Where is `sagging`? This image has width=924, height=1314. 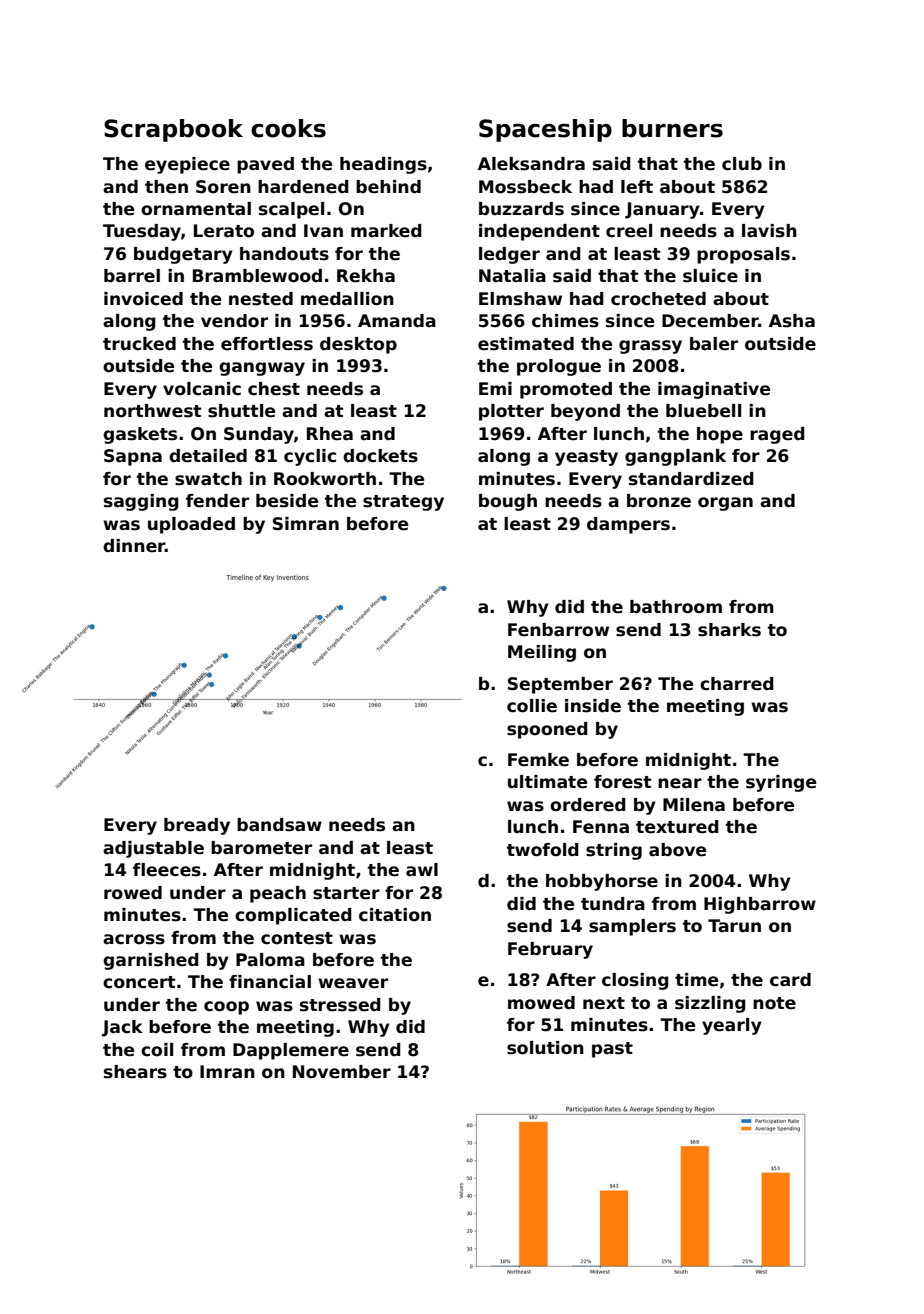
sagging is located at coordinates (141, 502).
